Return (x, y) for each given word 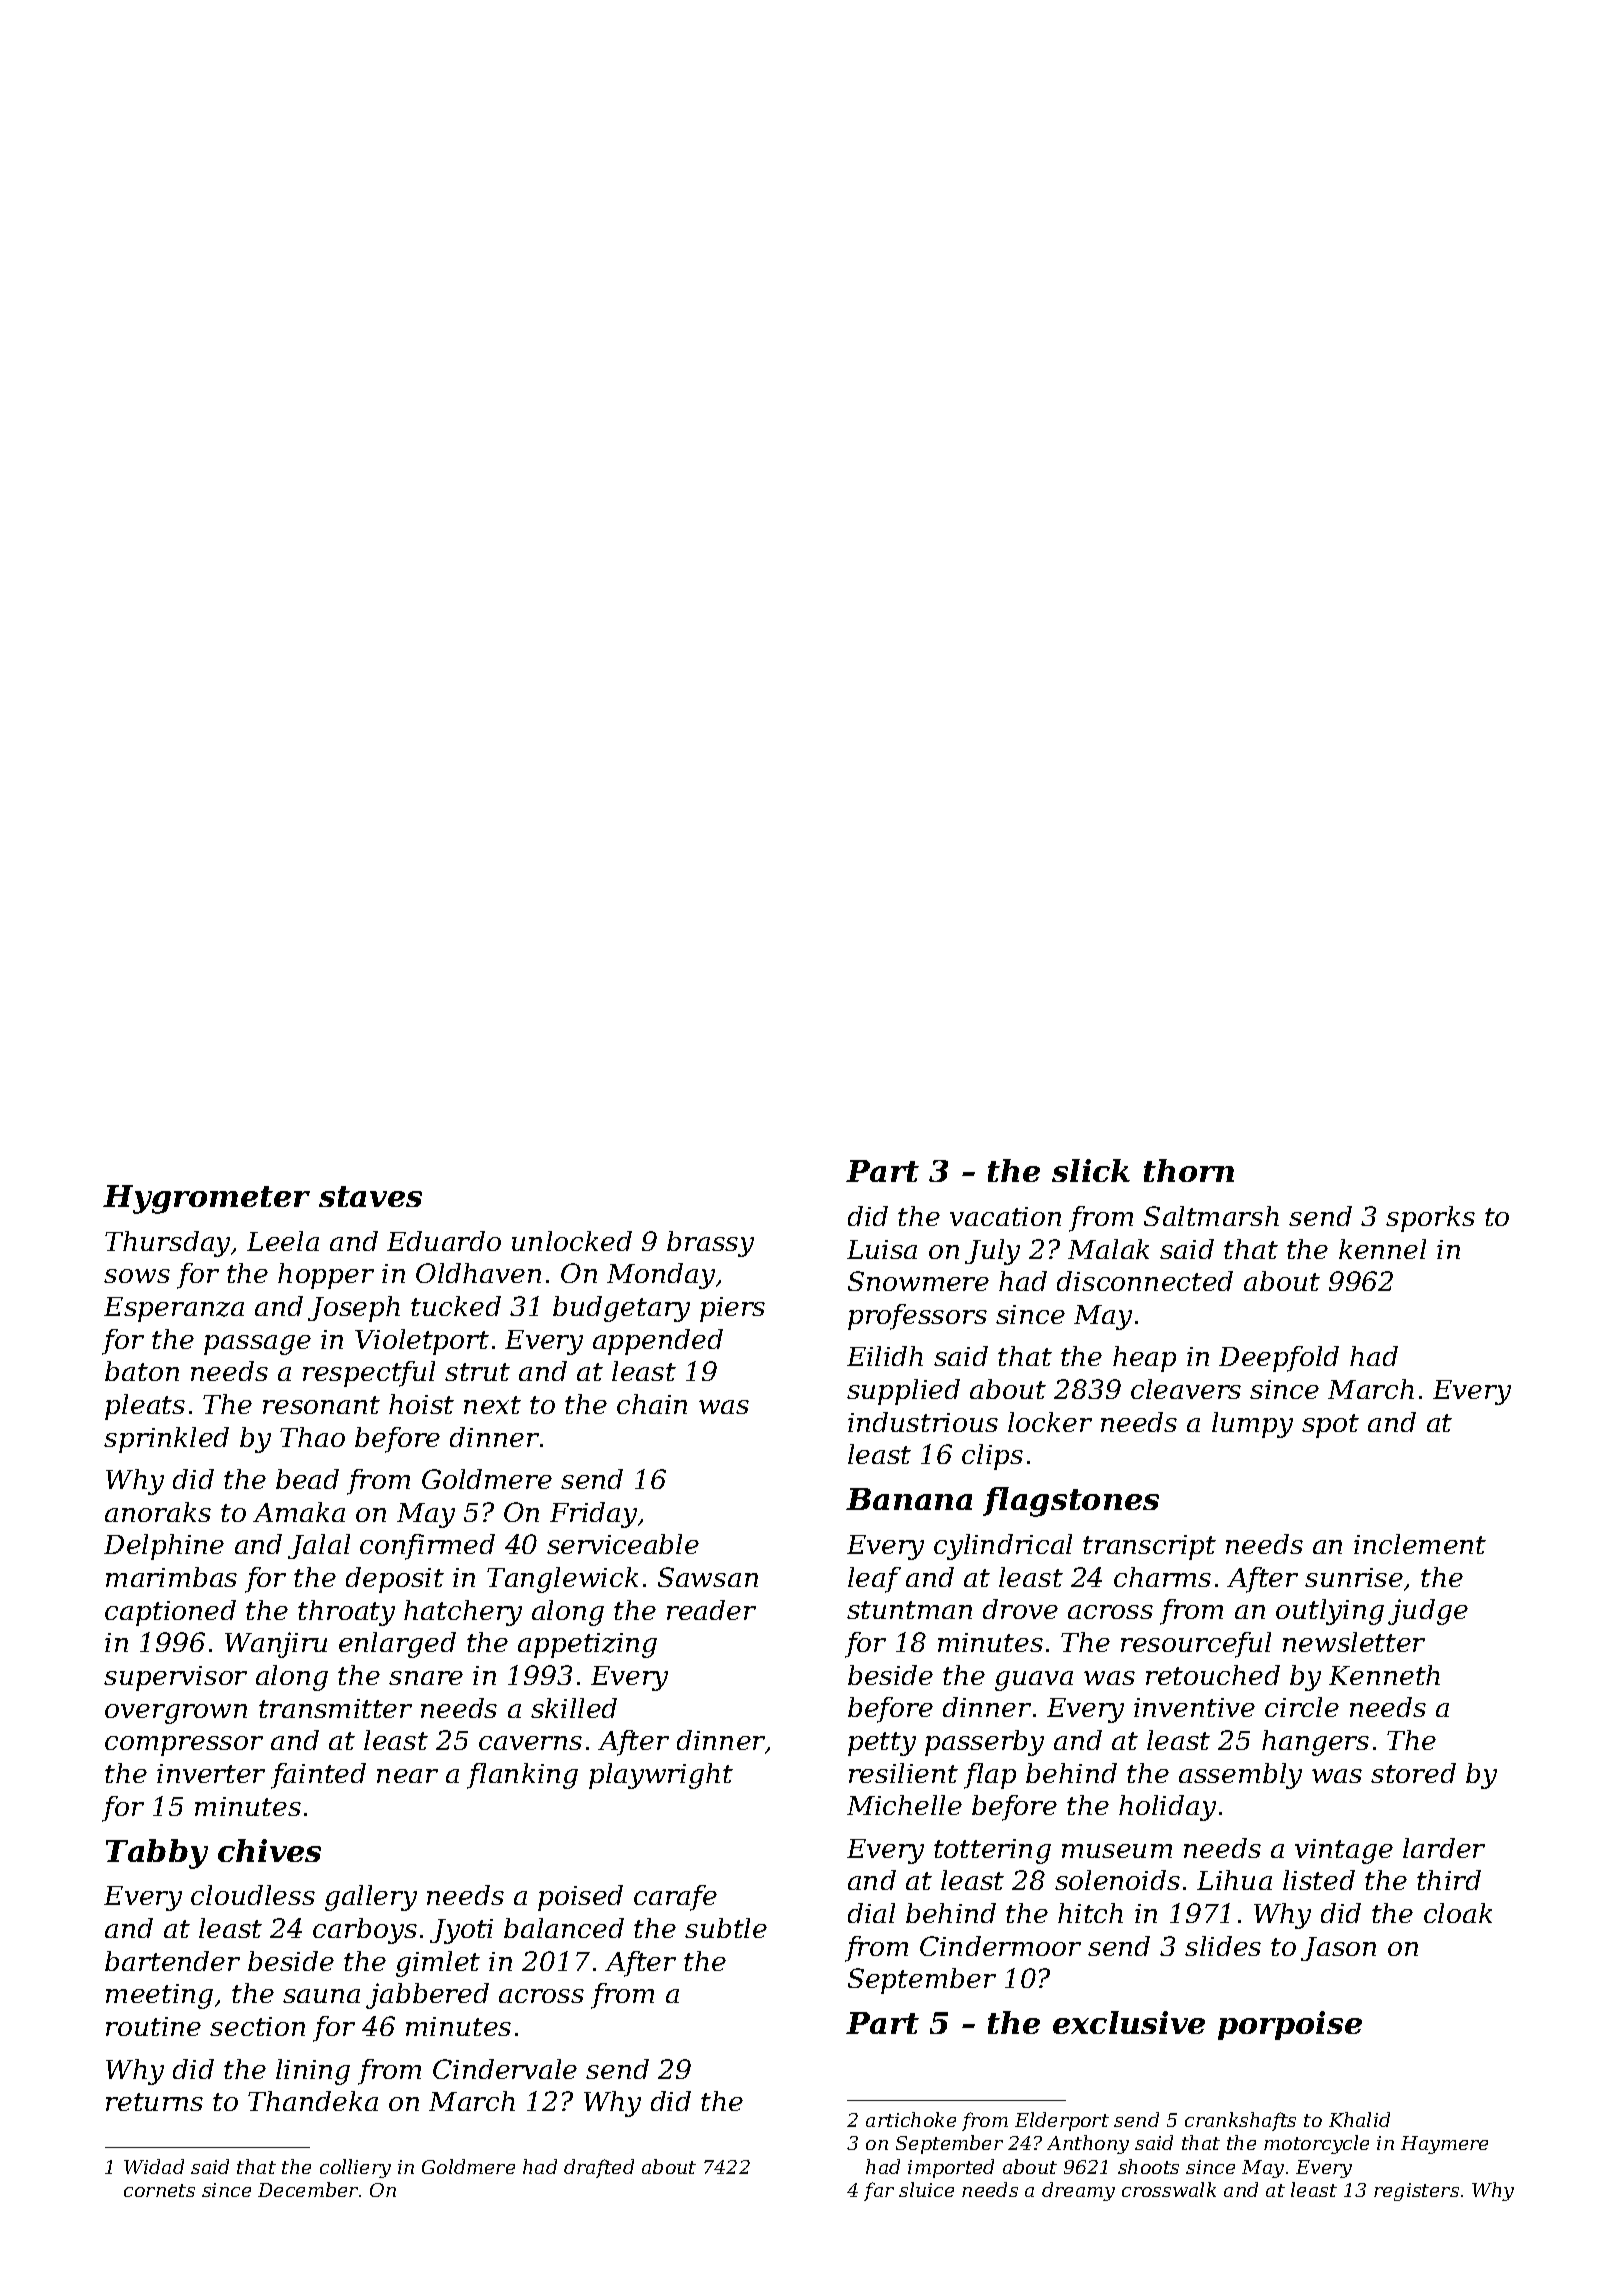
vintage (1344, 1851)
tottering (992, 1851)
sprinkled (166, 1440)
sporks (1430, 1219)
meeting (159, 1996)
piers (732, 1309)
